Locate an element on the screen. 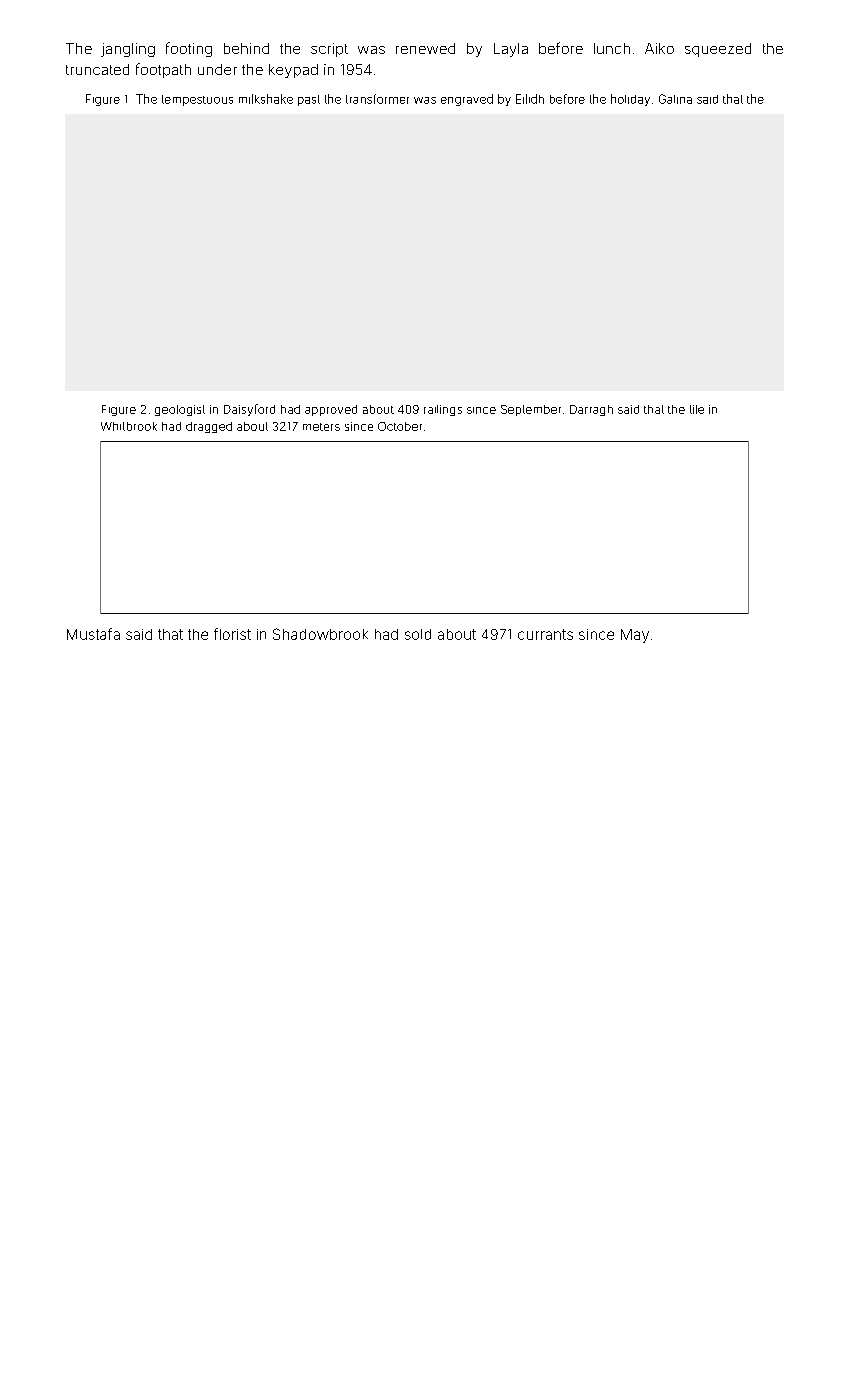 The width and height of the screenshot is (849, 1400). milkshake is located at coordinates (266, 99).
